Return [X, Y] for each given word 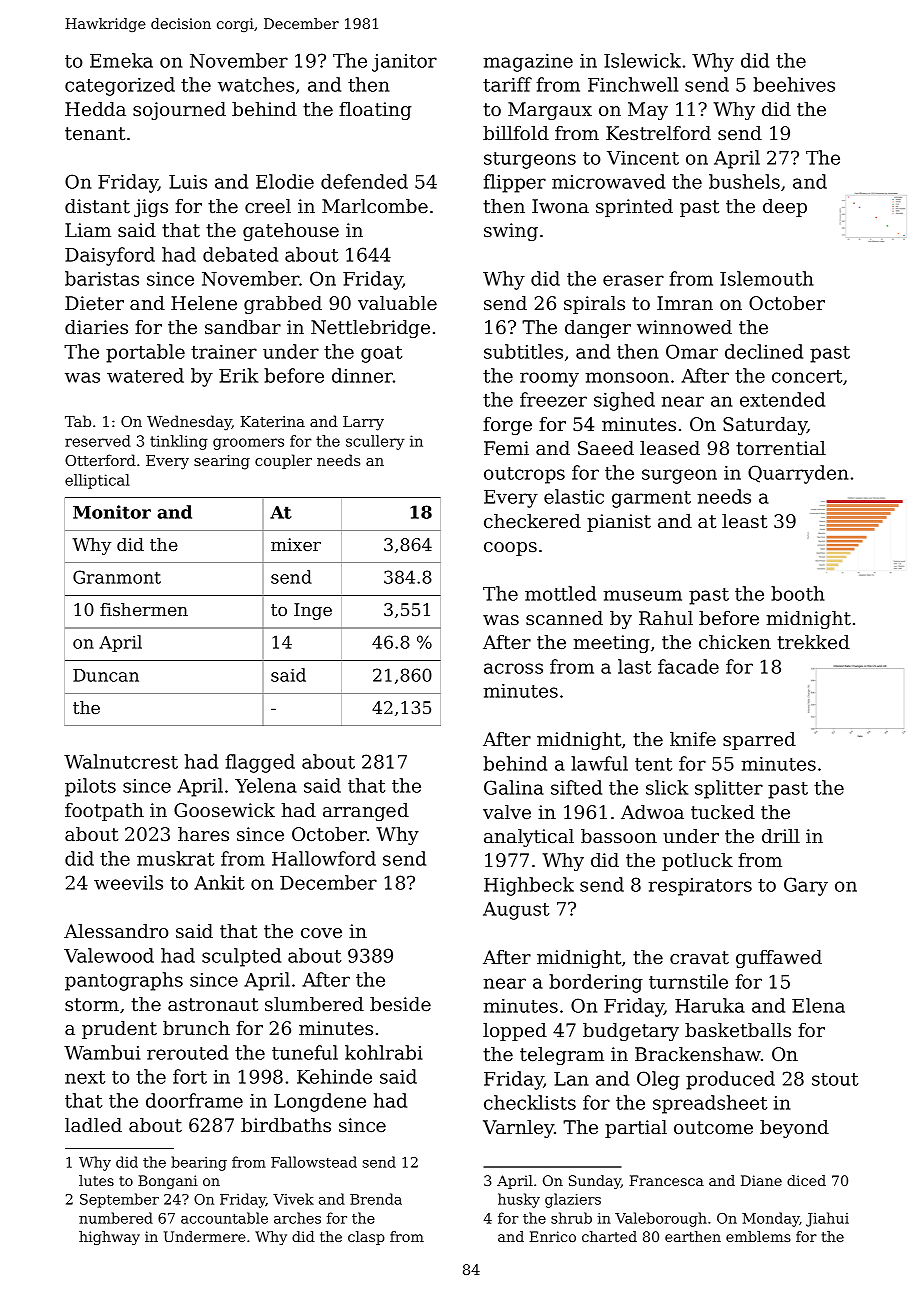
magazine [528, 63]
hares [203, 834]
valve [507, 812]
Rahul [666, 618]
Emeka [121, 60]
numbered [116, 1218]
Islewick [642, 60]
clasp [366, 1238]
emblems [758, 1236]
